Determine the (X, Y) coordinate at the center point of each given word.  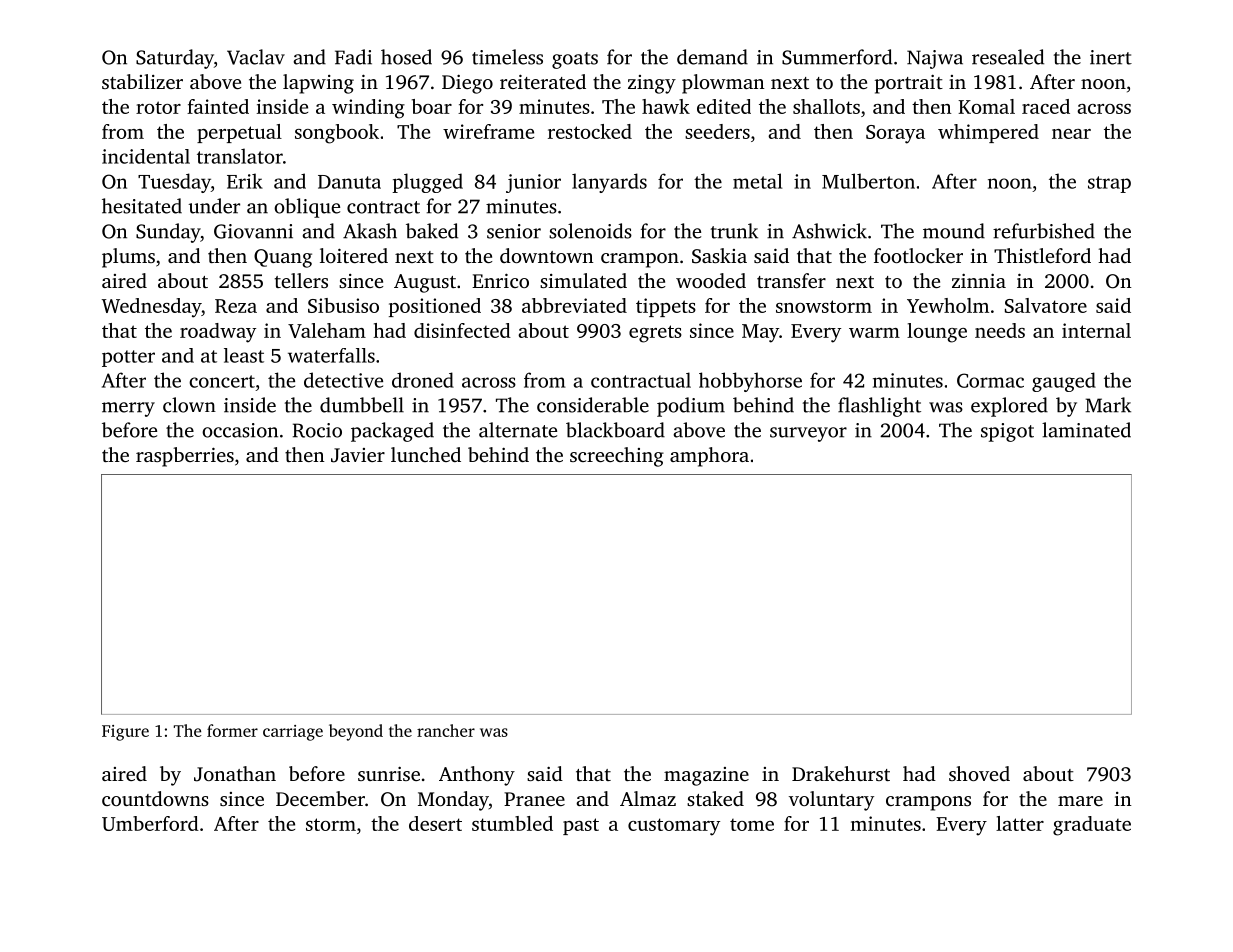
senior (514, 231)
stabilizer (142, 81)
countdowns (155, 798)
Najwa (935, 59)
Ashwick (829, 231)
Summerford (837, 57)
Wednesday (151, 308)
